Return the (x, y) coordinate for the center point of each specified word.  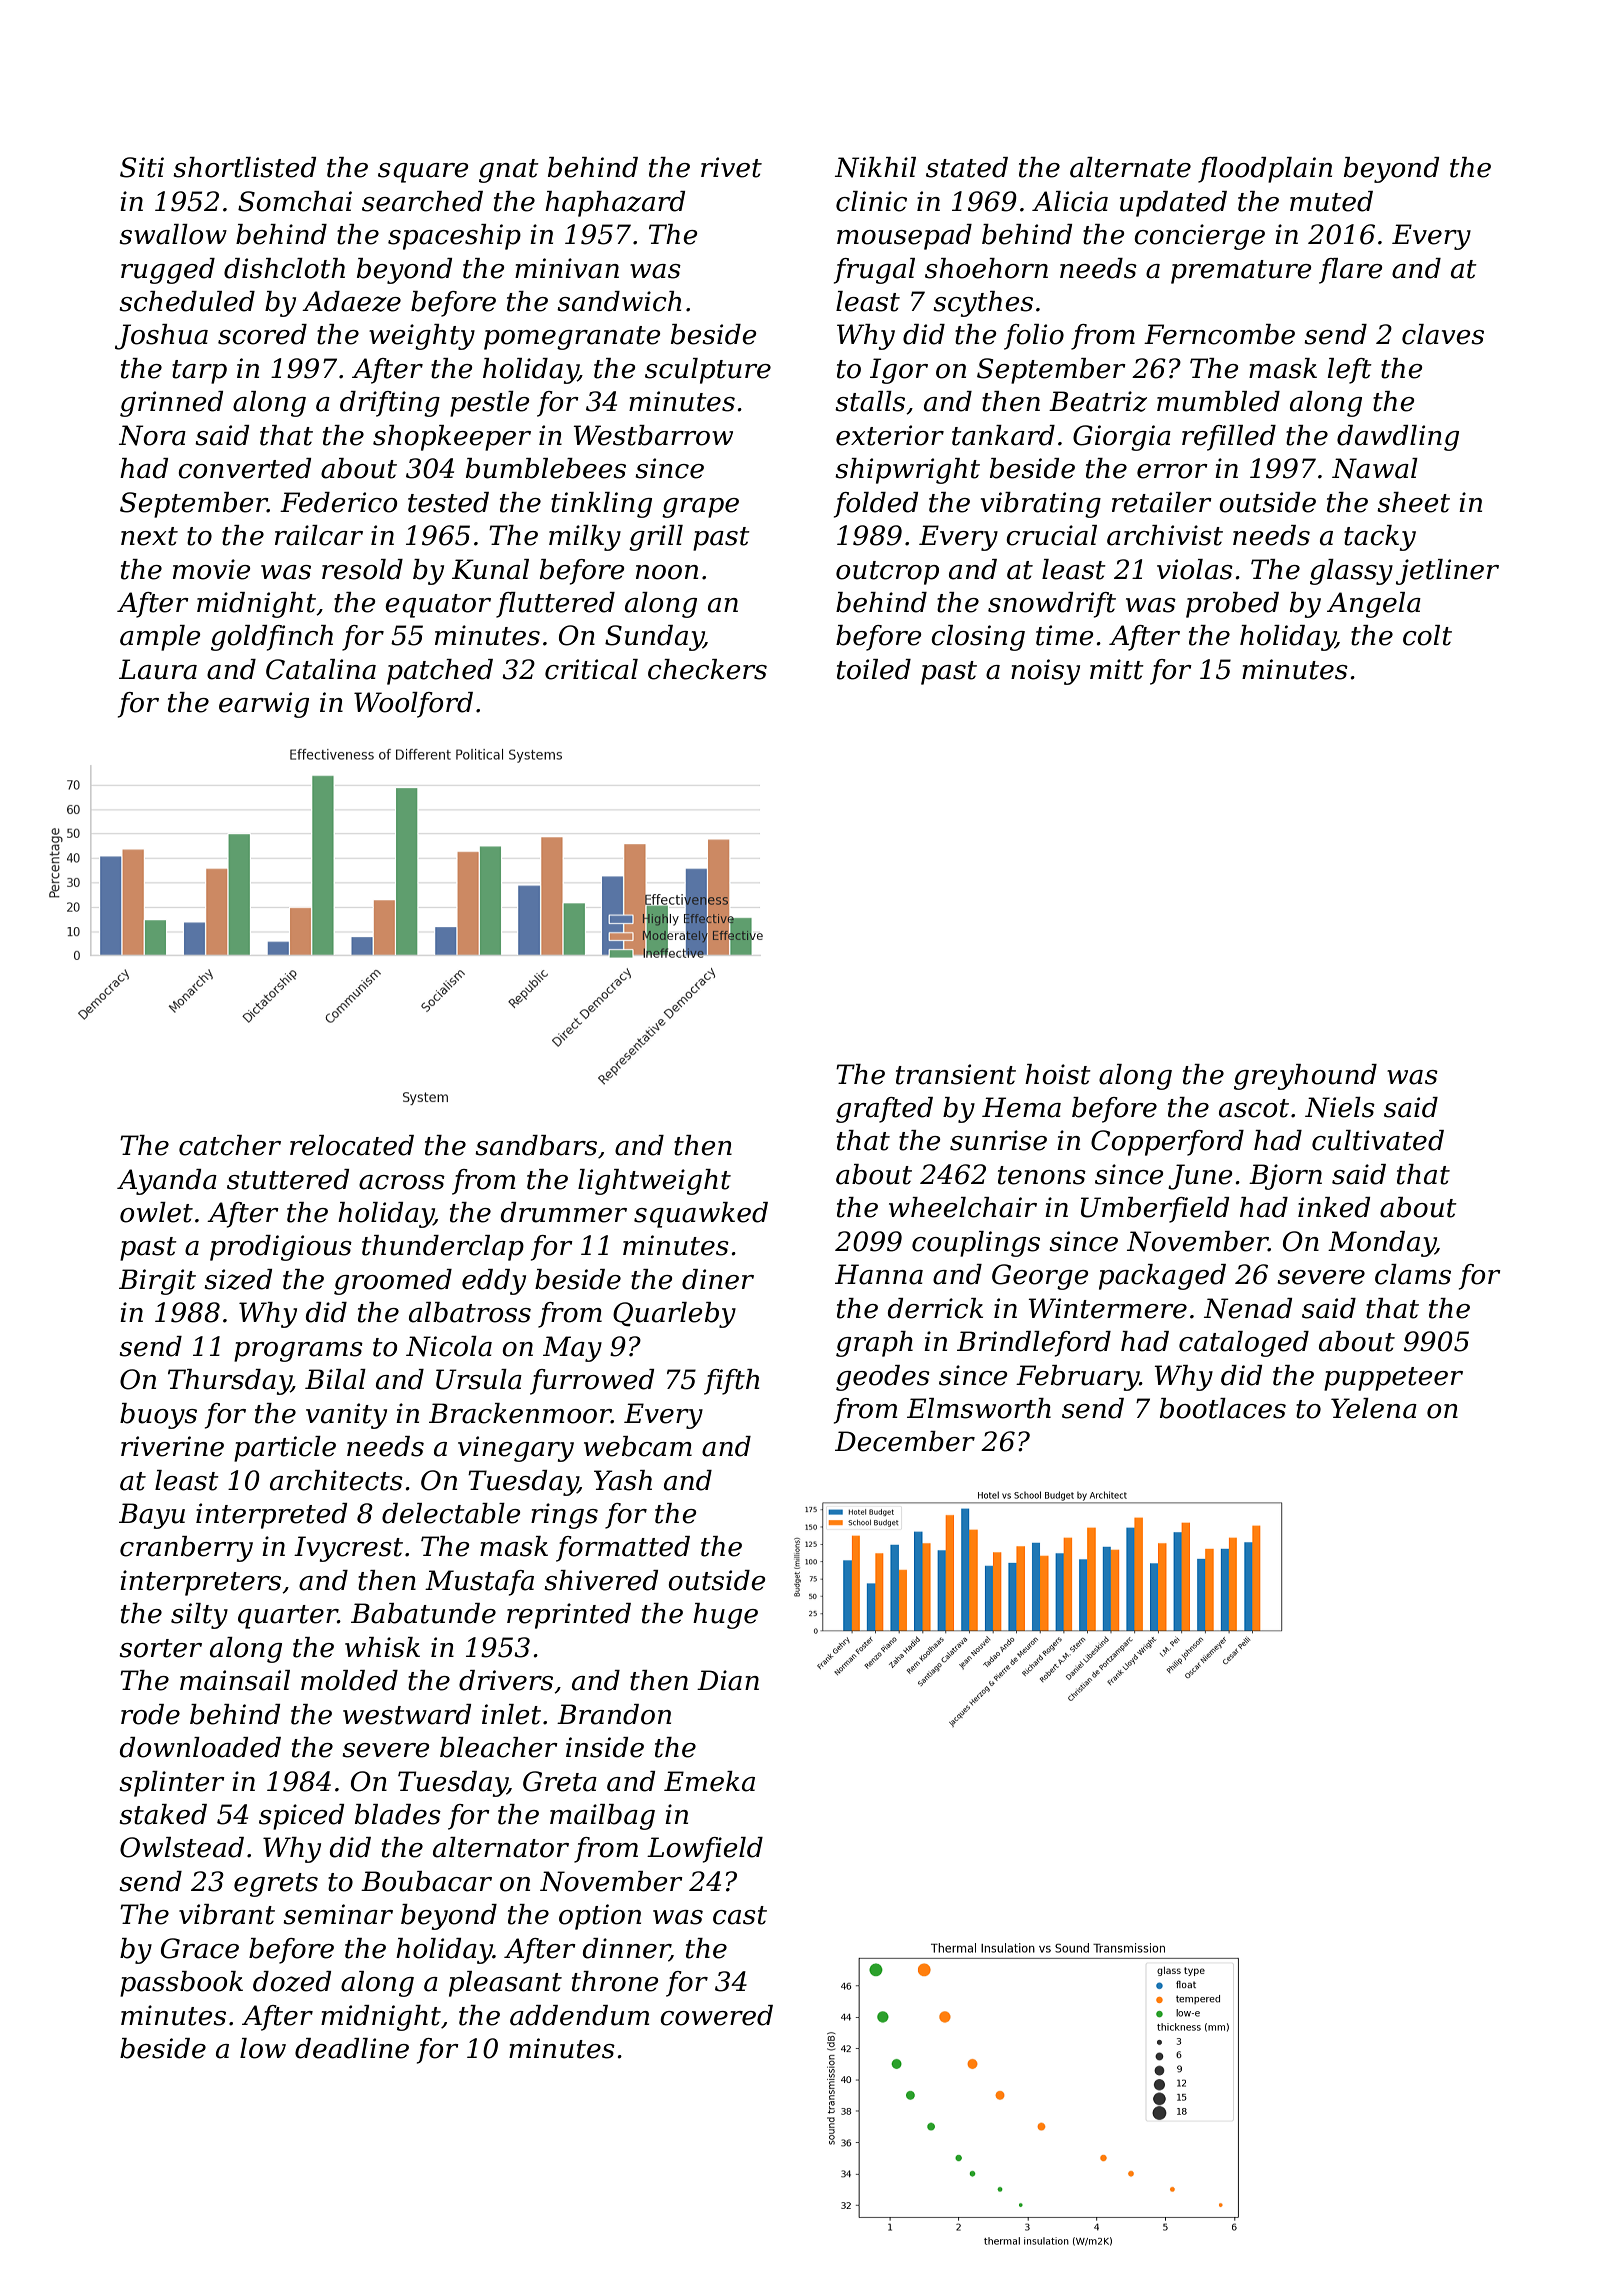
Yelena (1374, 1408)
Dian (728, 1680)
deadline (352, 2048)
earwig (264, 705)
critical (591, 669)
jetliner (1447, 572)
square (423, 173)
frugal (874, 271)
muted (1331, 201)
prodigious (281, 1248)
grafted (884, 1110)
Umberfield (1155, 1210)
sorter (160, 1648)
